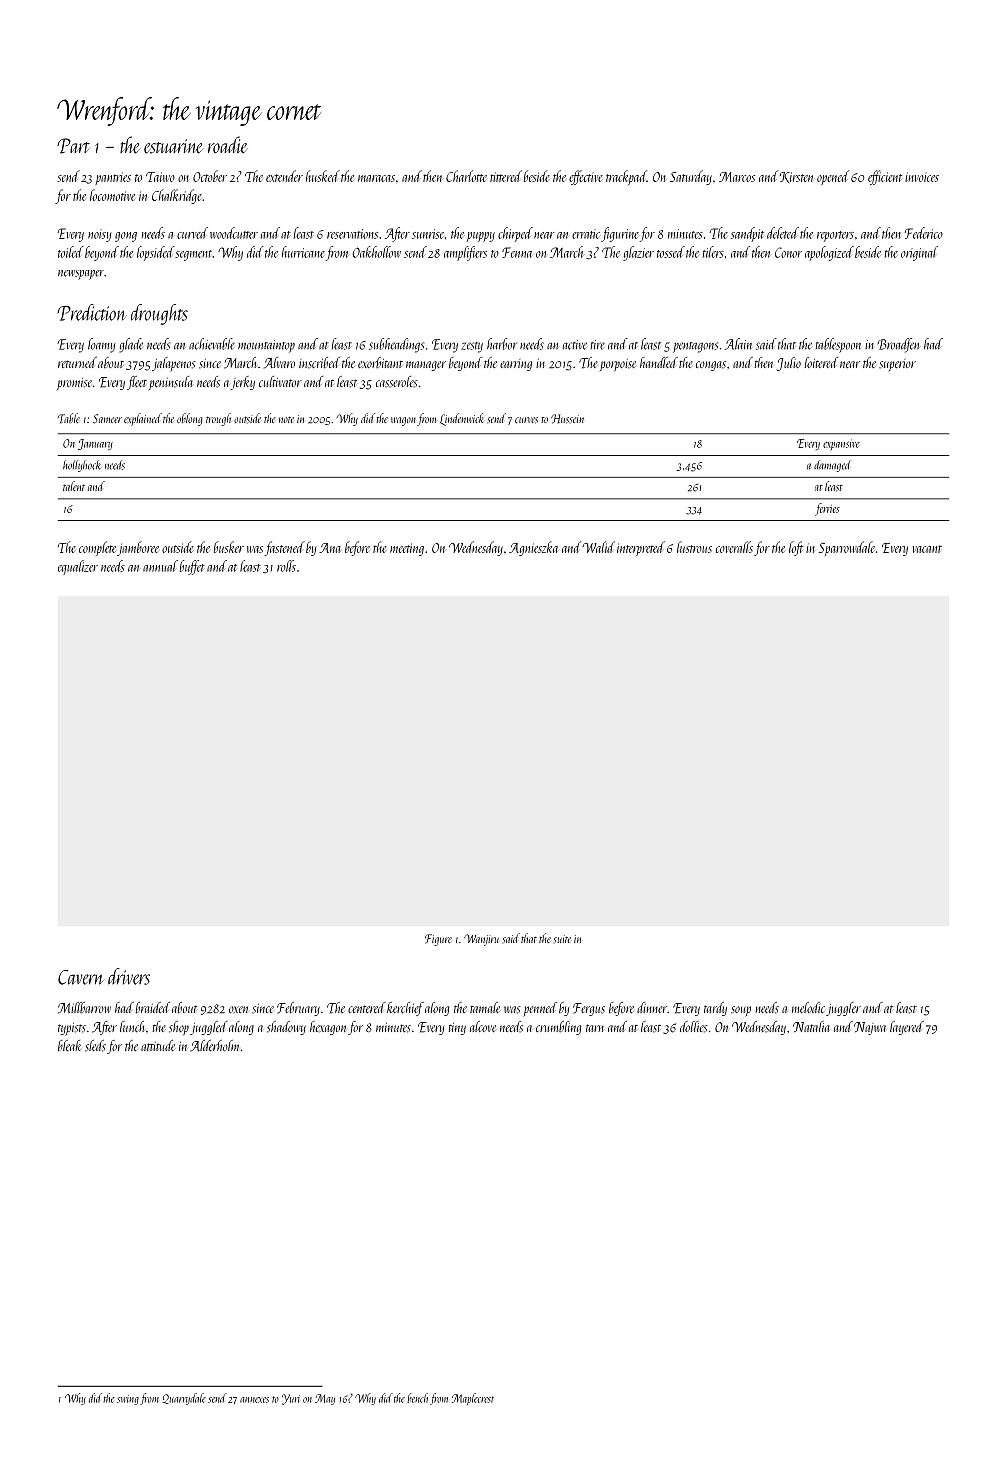 The height and width of the image is (1458, 1007). What do you see at coordinates (78, 567) in the image?
I see `equalizer` at bounding box center [78, 567].
